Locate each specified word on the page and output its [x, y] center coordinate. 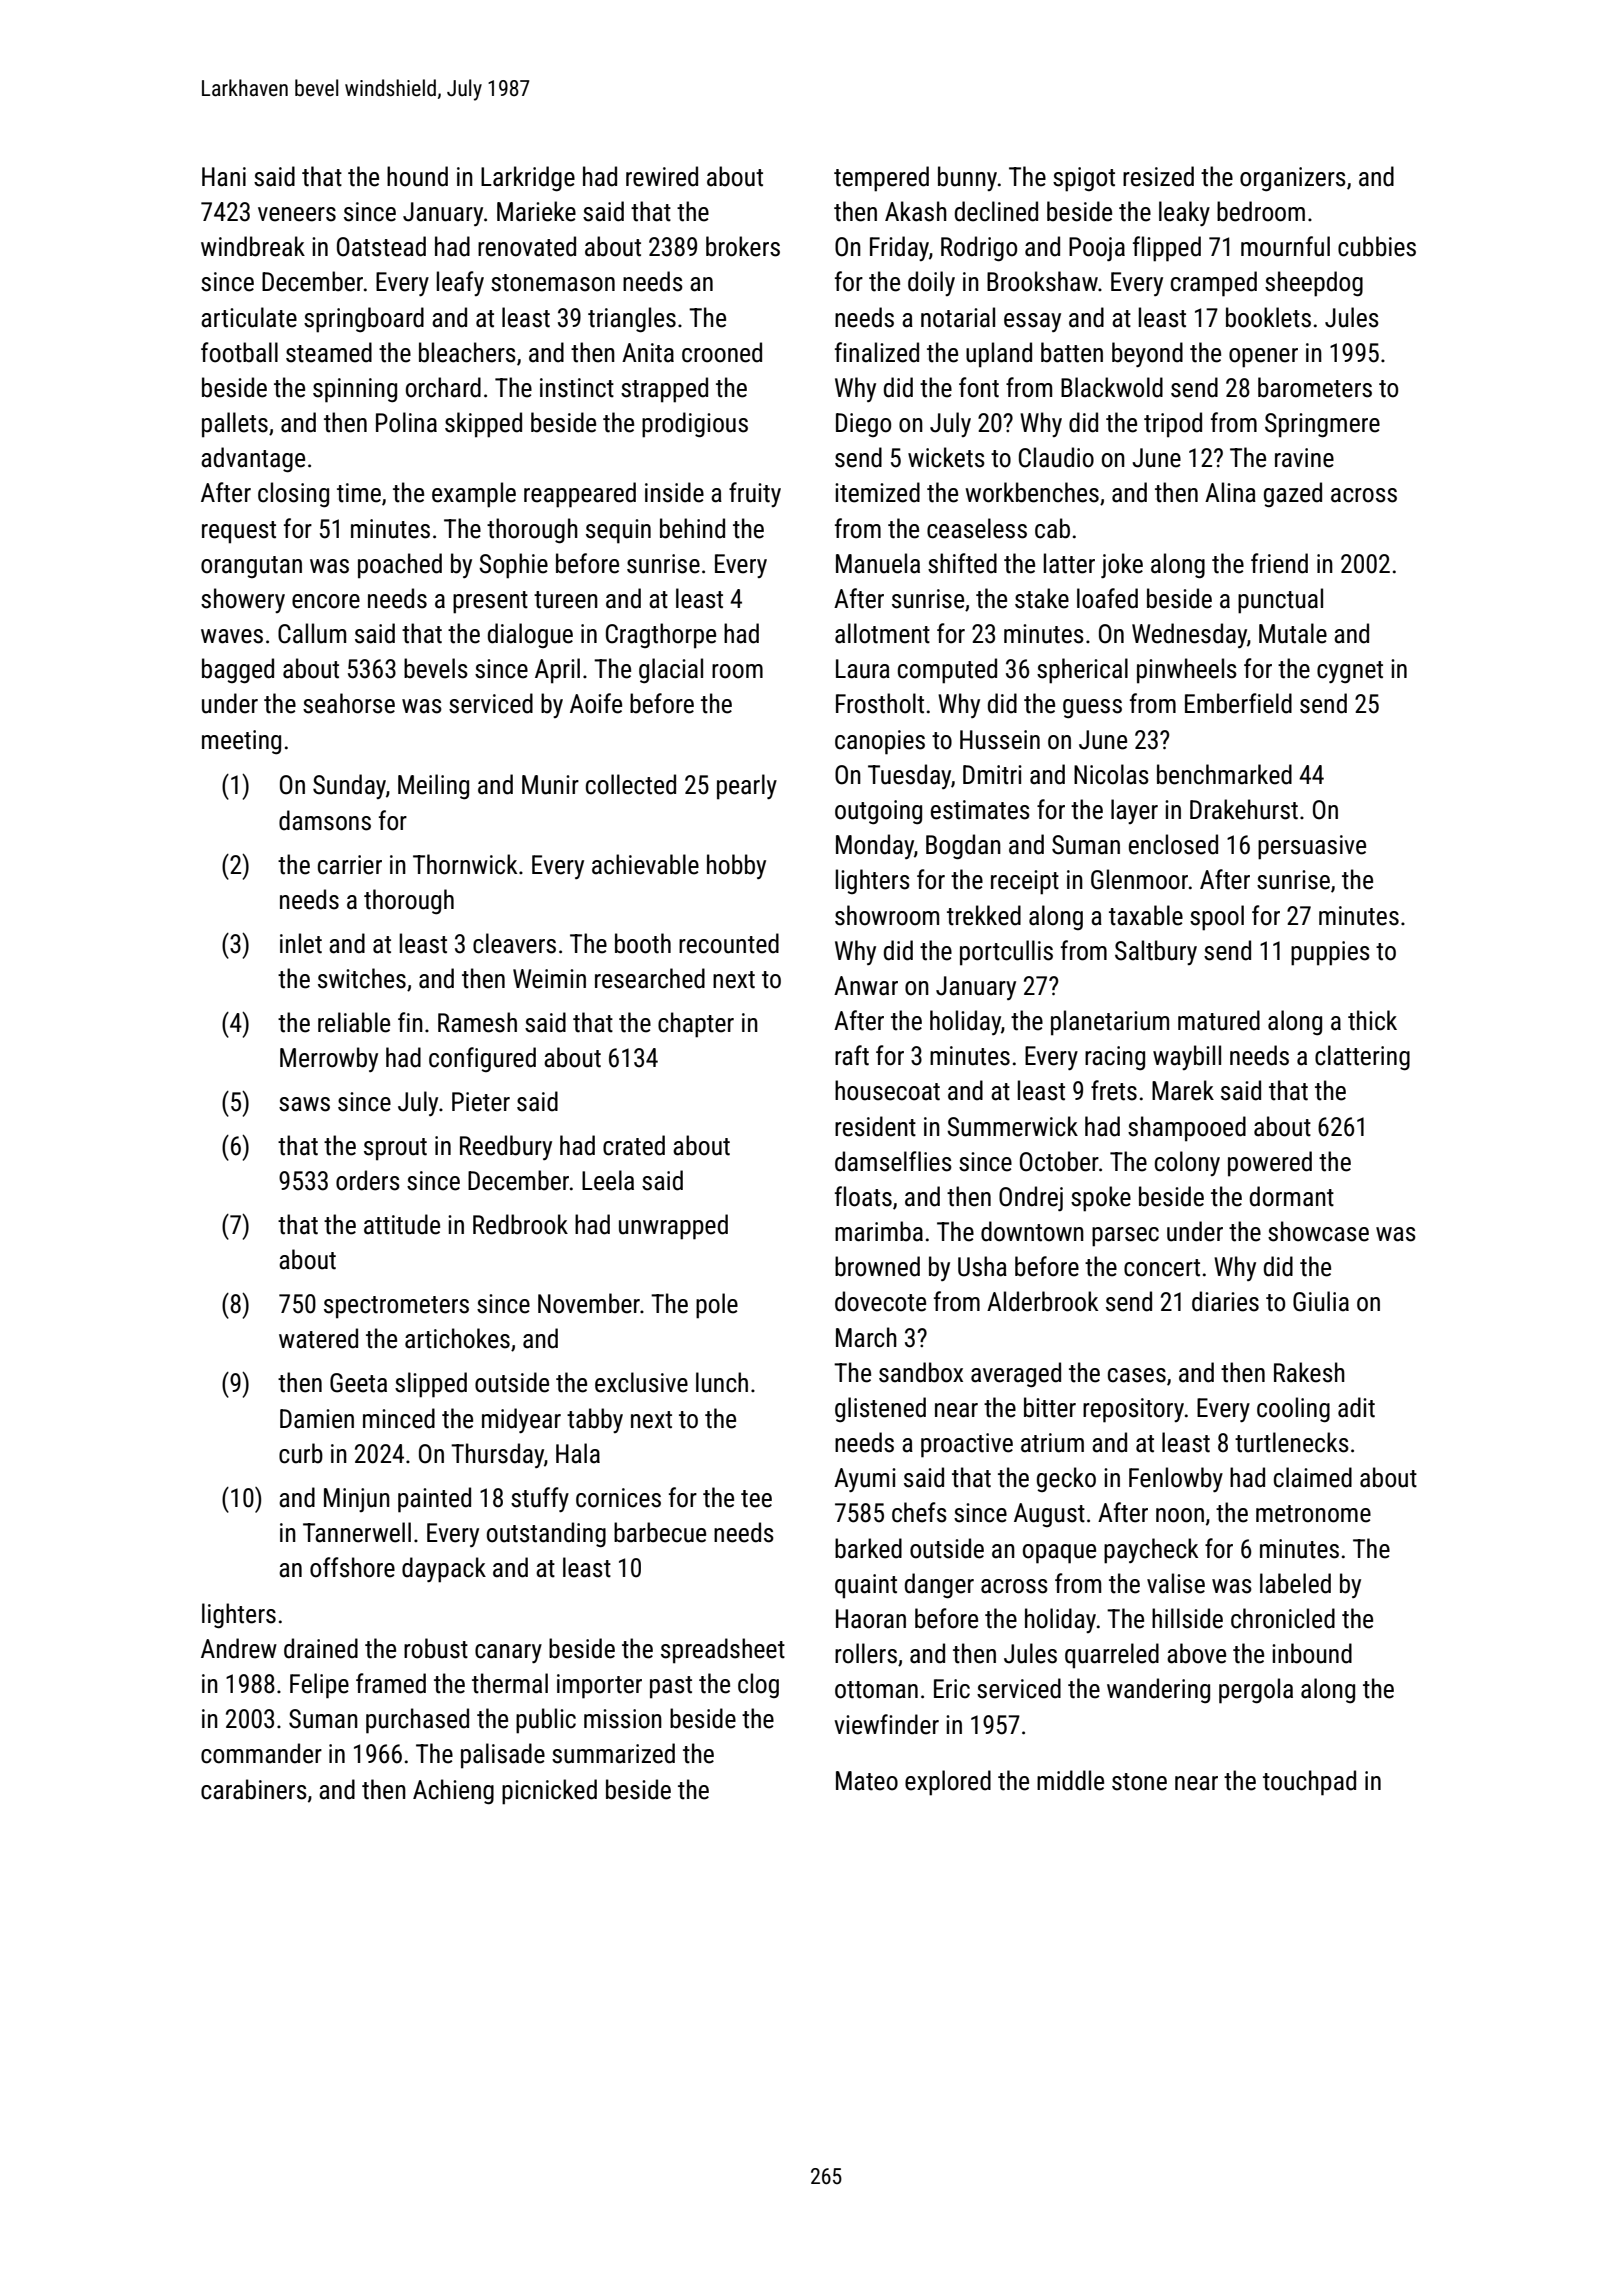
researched [650, 978]
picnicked [549, 1792]
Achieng [453, 1792]
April [557, 671]
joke [1122, 565]
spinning [355, 390]
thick [1372, 1020]
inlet [301, 943]
